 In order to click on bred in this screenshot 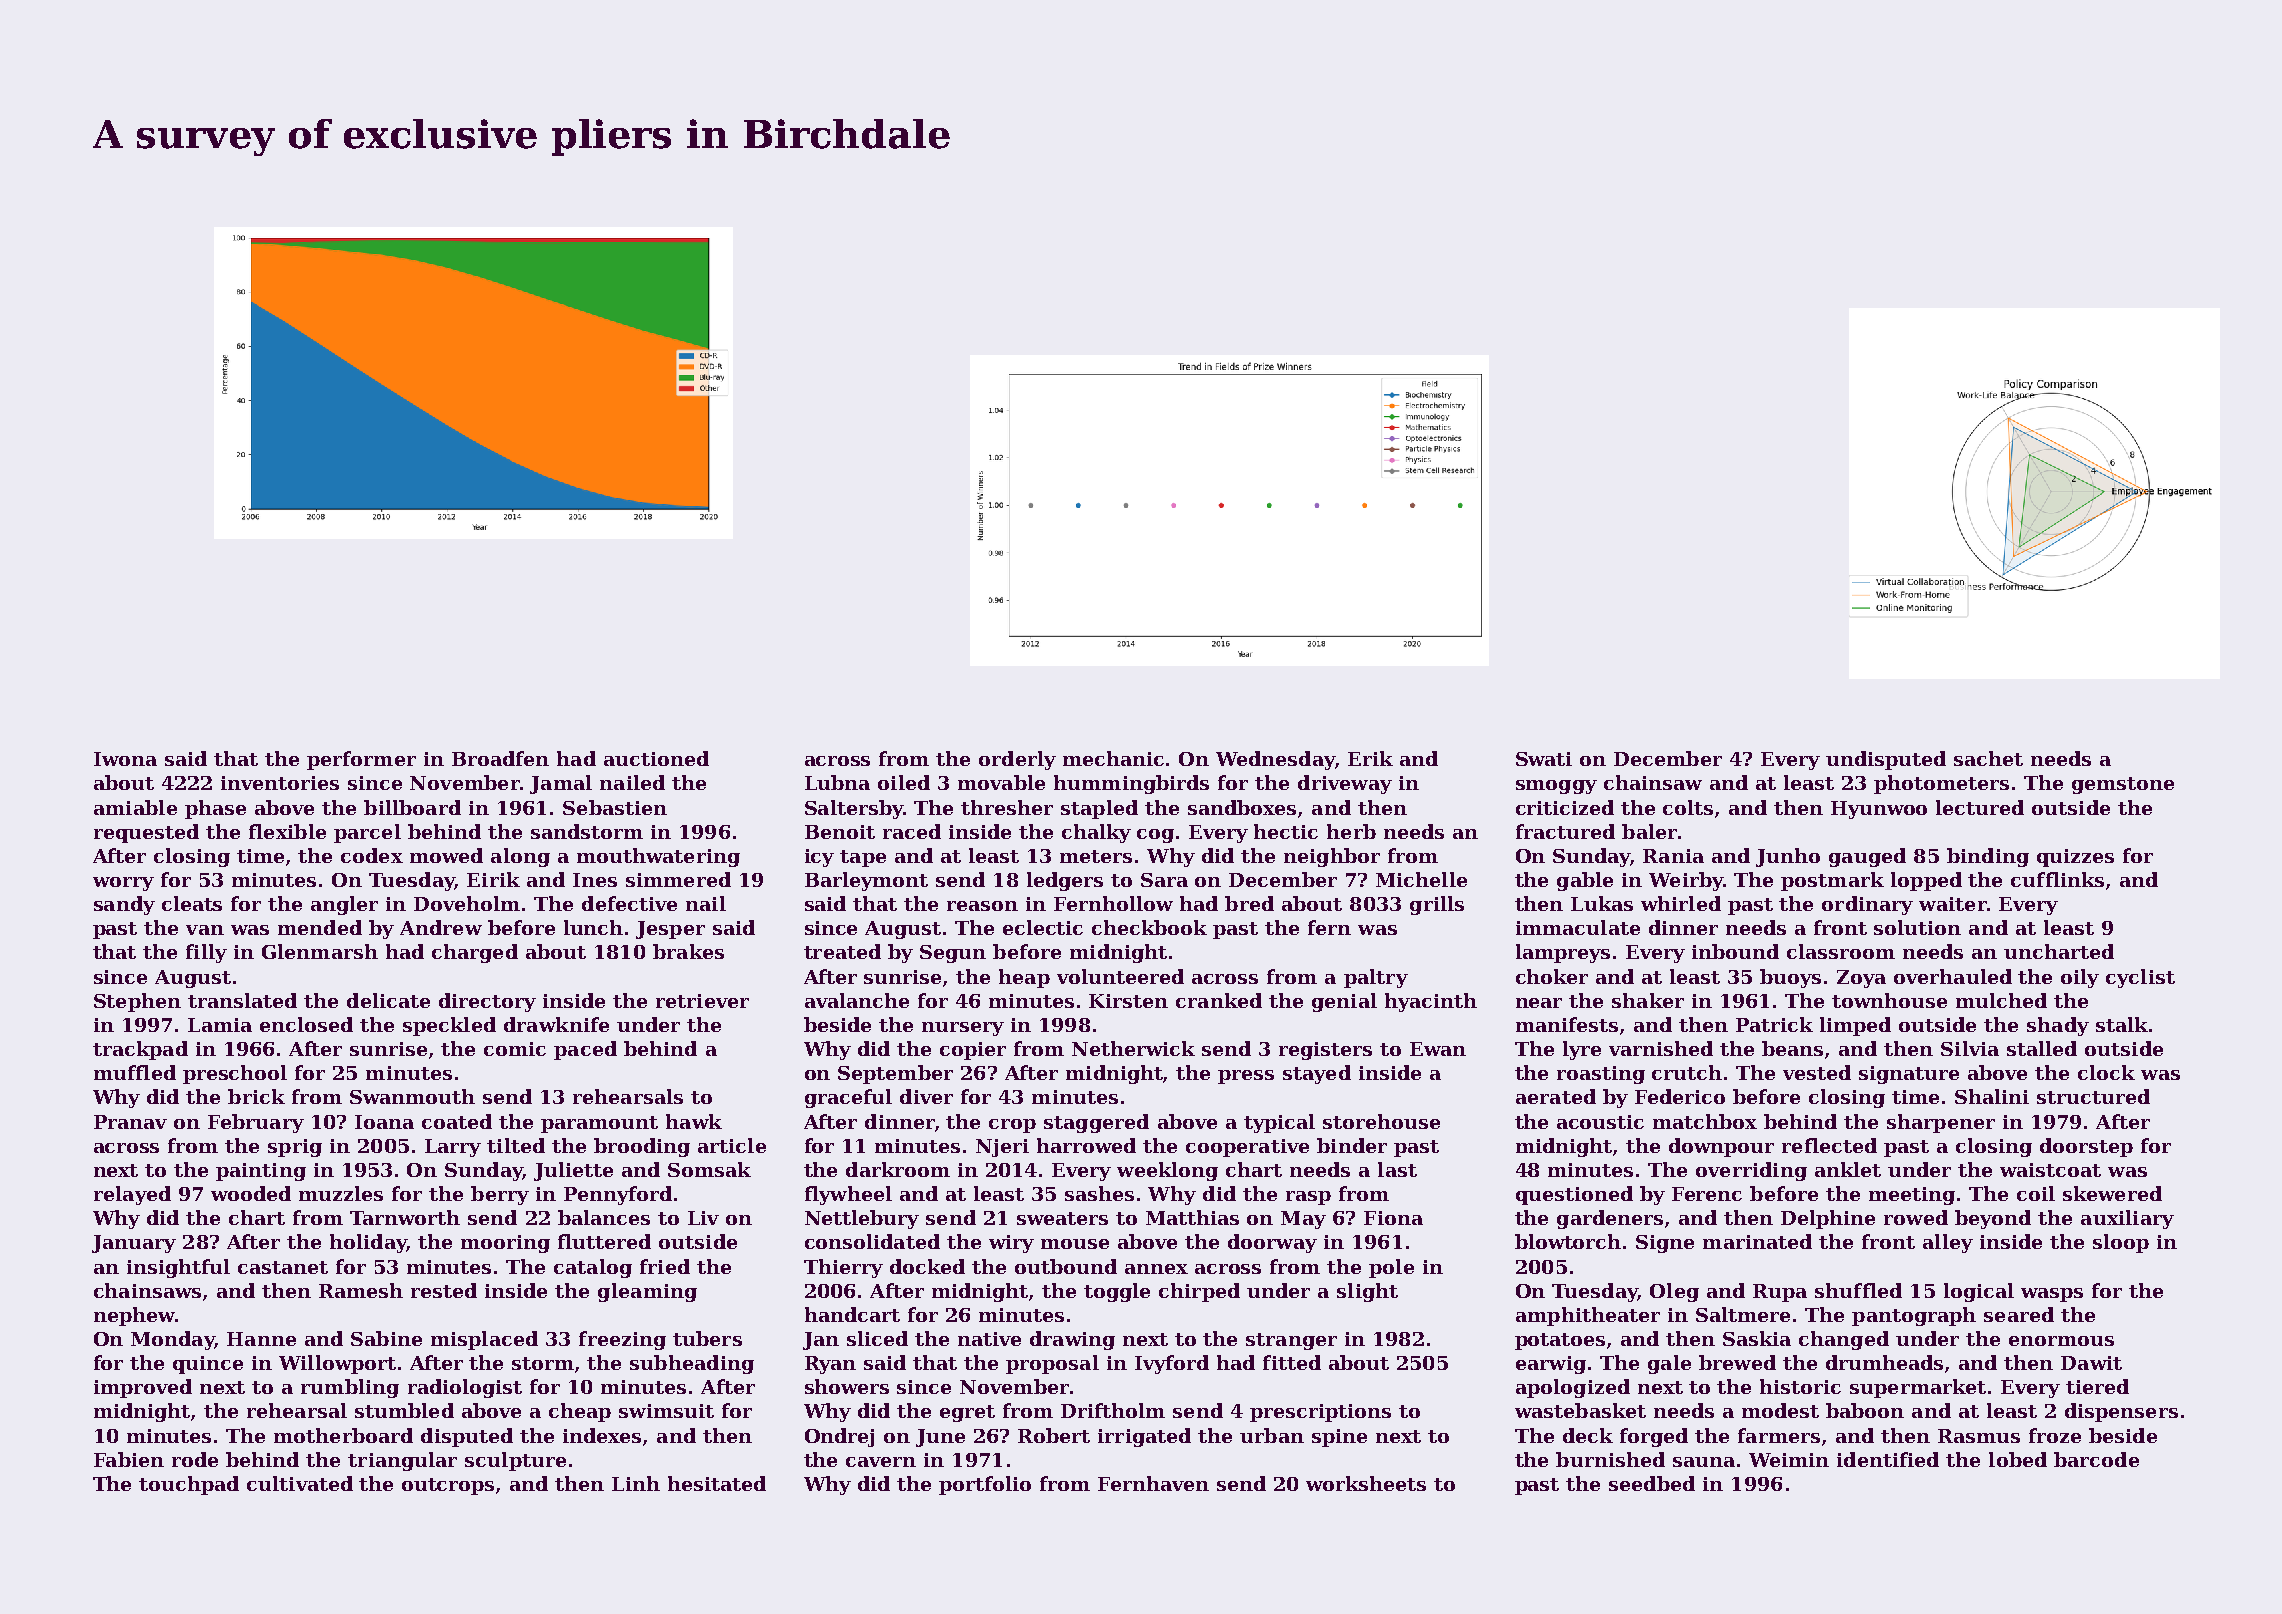, I will do `click(1249, 903)`.
